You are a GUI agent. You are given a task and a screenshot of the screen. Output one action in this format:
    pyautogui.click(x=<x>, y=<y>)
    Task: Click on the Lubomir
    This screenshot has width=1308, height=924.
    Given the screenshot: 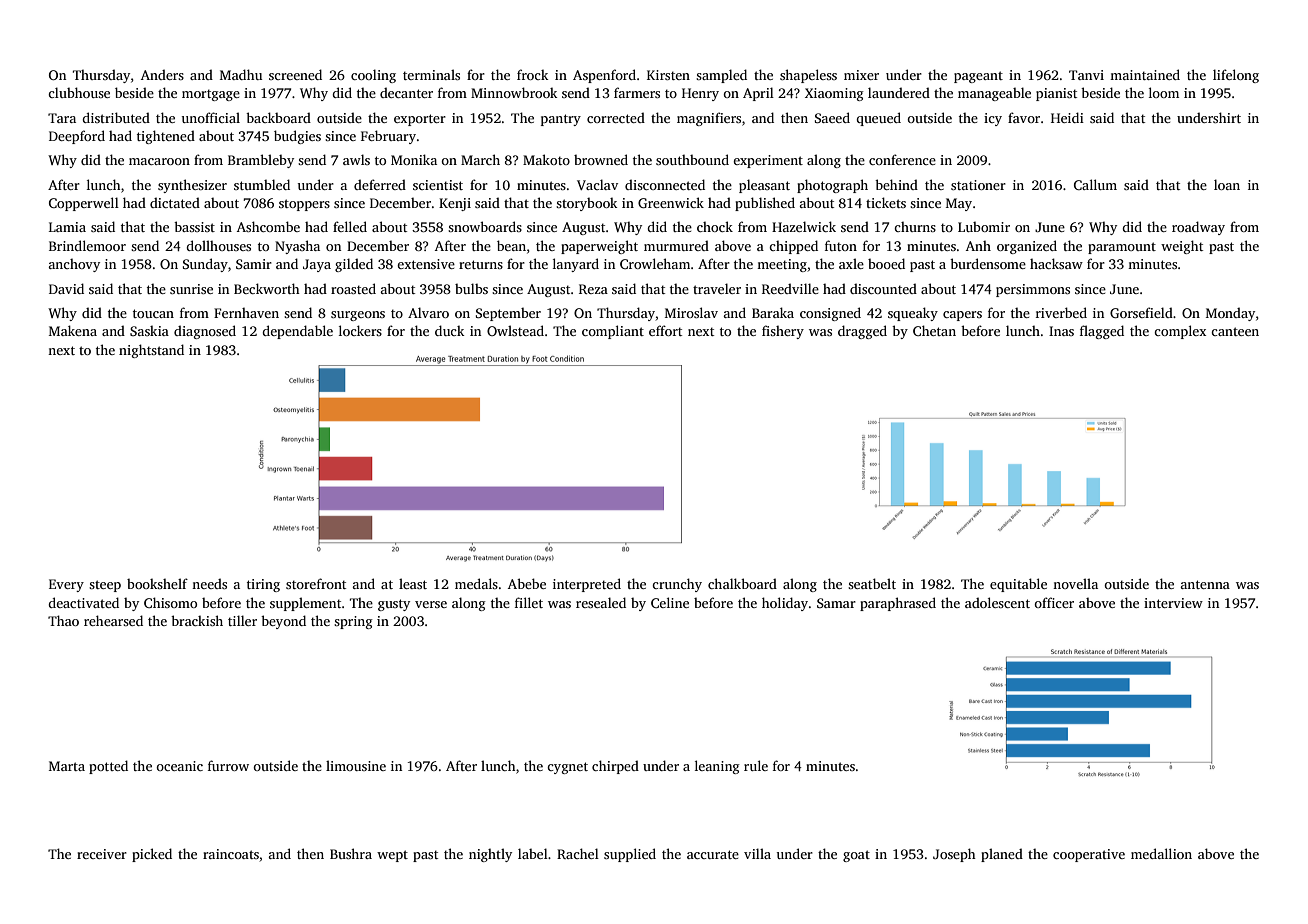 What is the action you would take?
    pyautogui.click(x=984, y=227)
